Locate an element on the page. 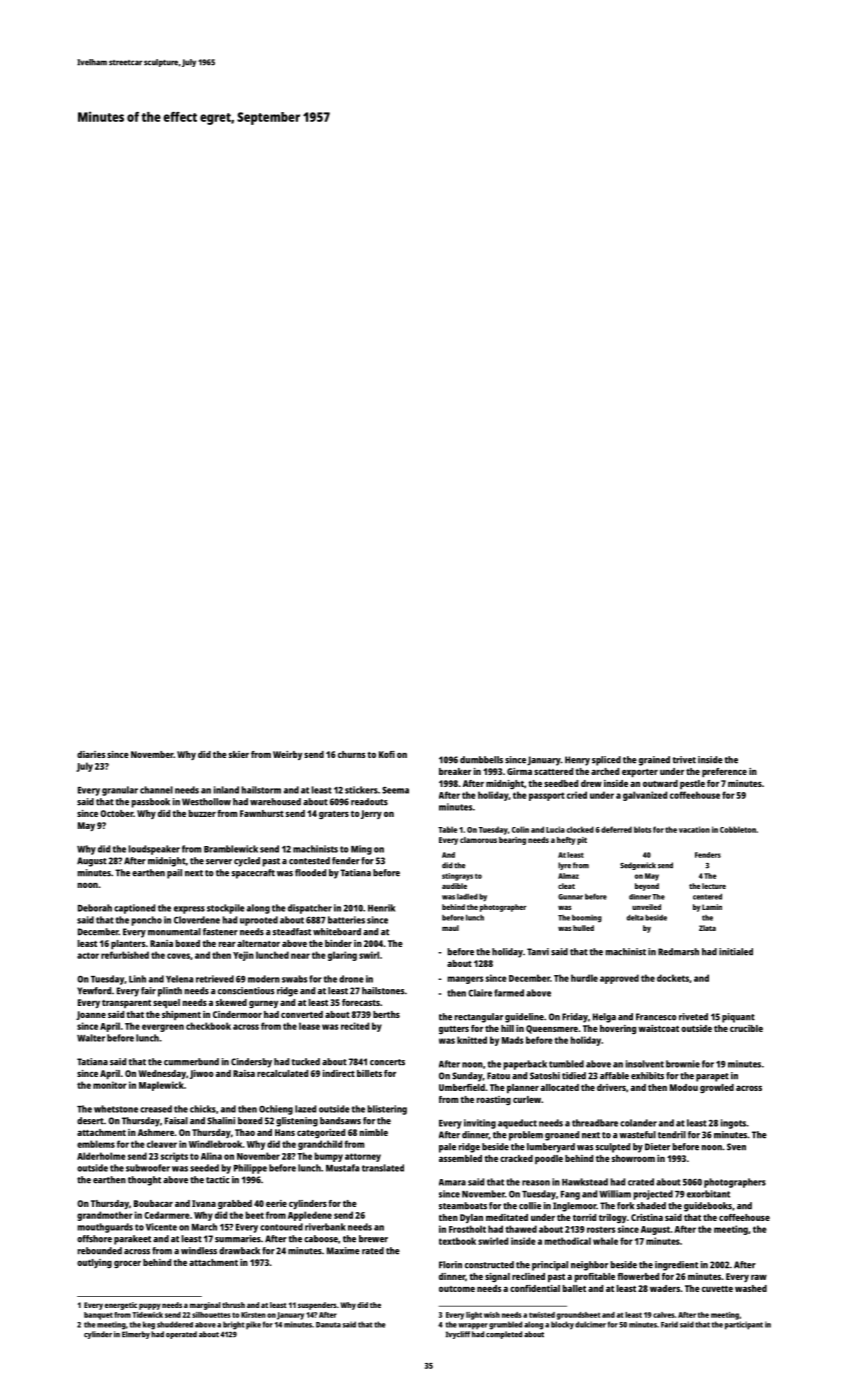  mouthguards is located at coordinates (105, 1228).
